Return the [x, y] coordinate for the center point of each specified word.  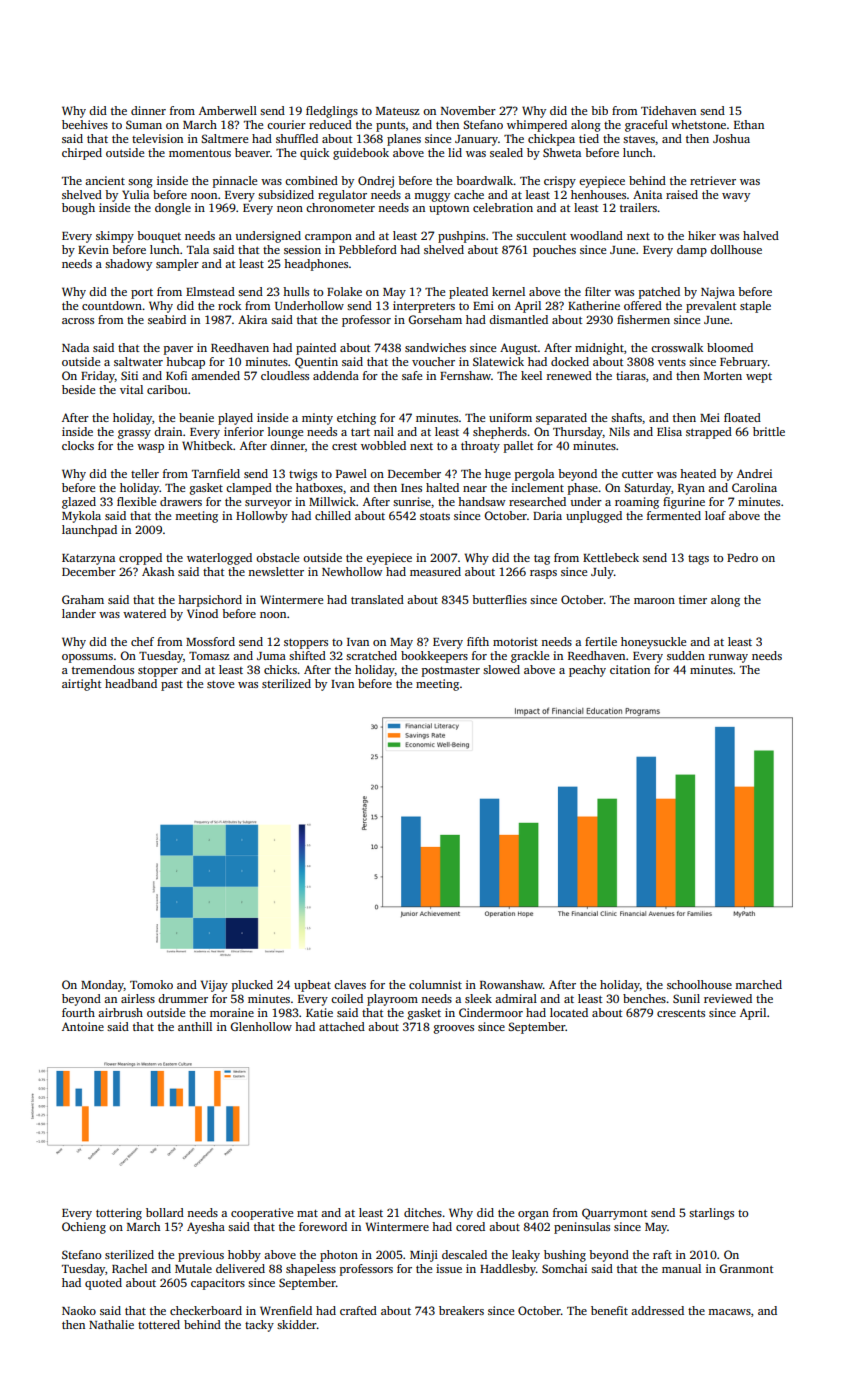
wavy [736, 197]
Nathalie [111, 1324]
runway [728, 658]
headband [131, 683]
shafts [626, 417]
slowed [501, 669]
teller [145, 473]
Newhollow [352, 571]
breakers [461, 1310]
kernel [508, 291]
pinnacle [235, 182]
